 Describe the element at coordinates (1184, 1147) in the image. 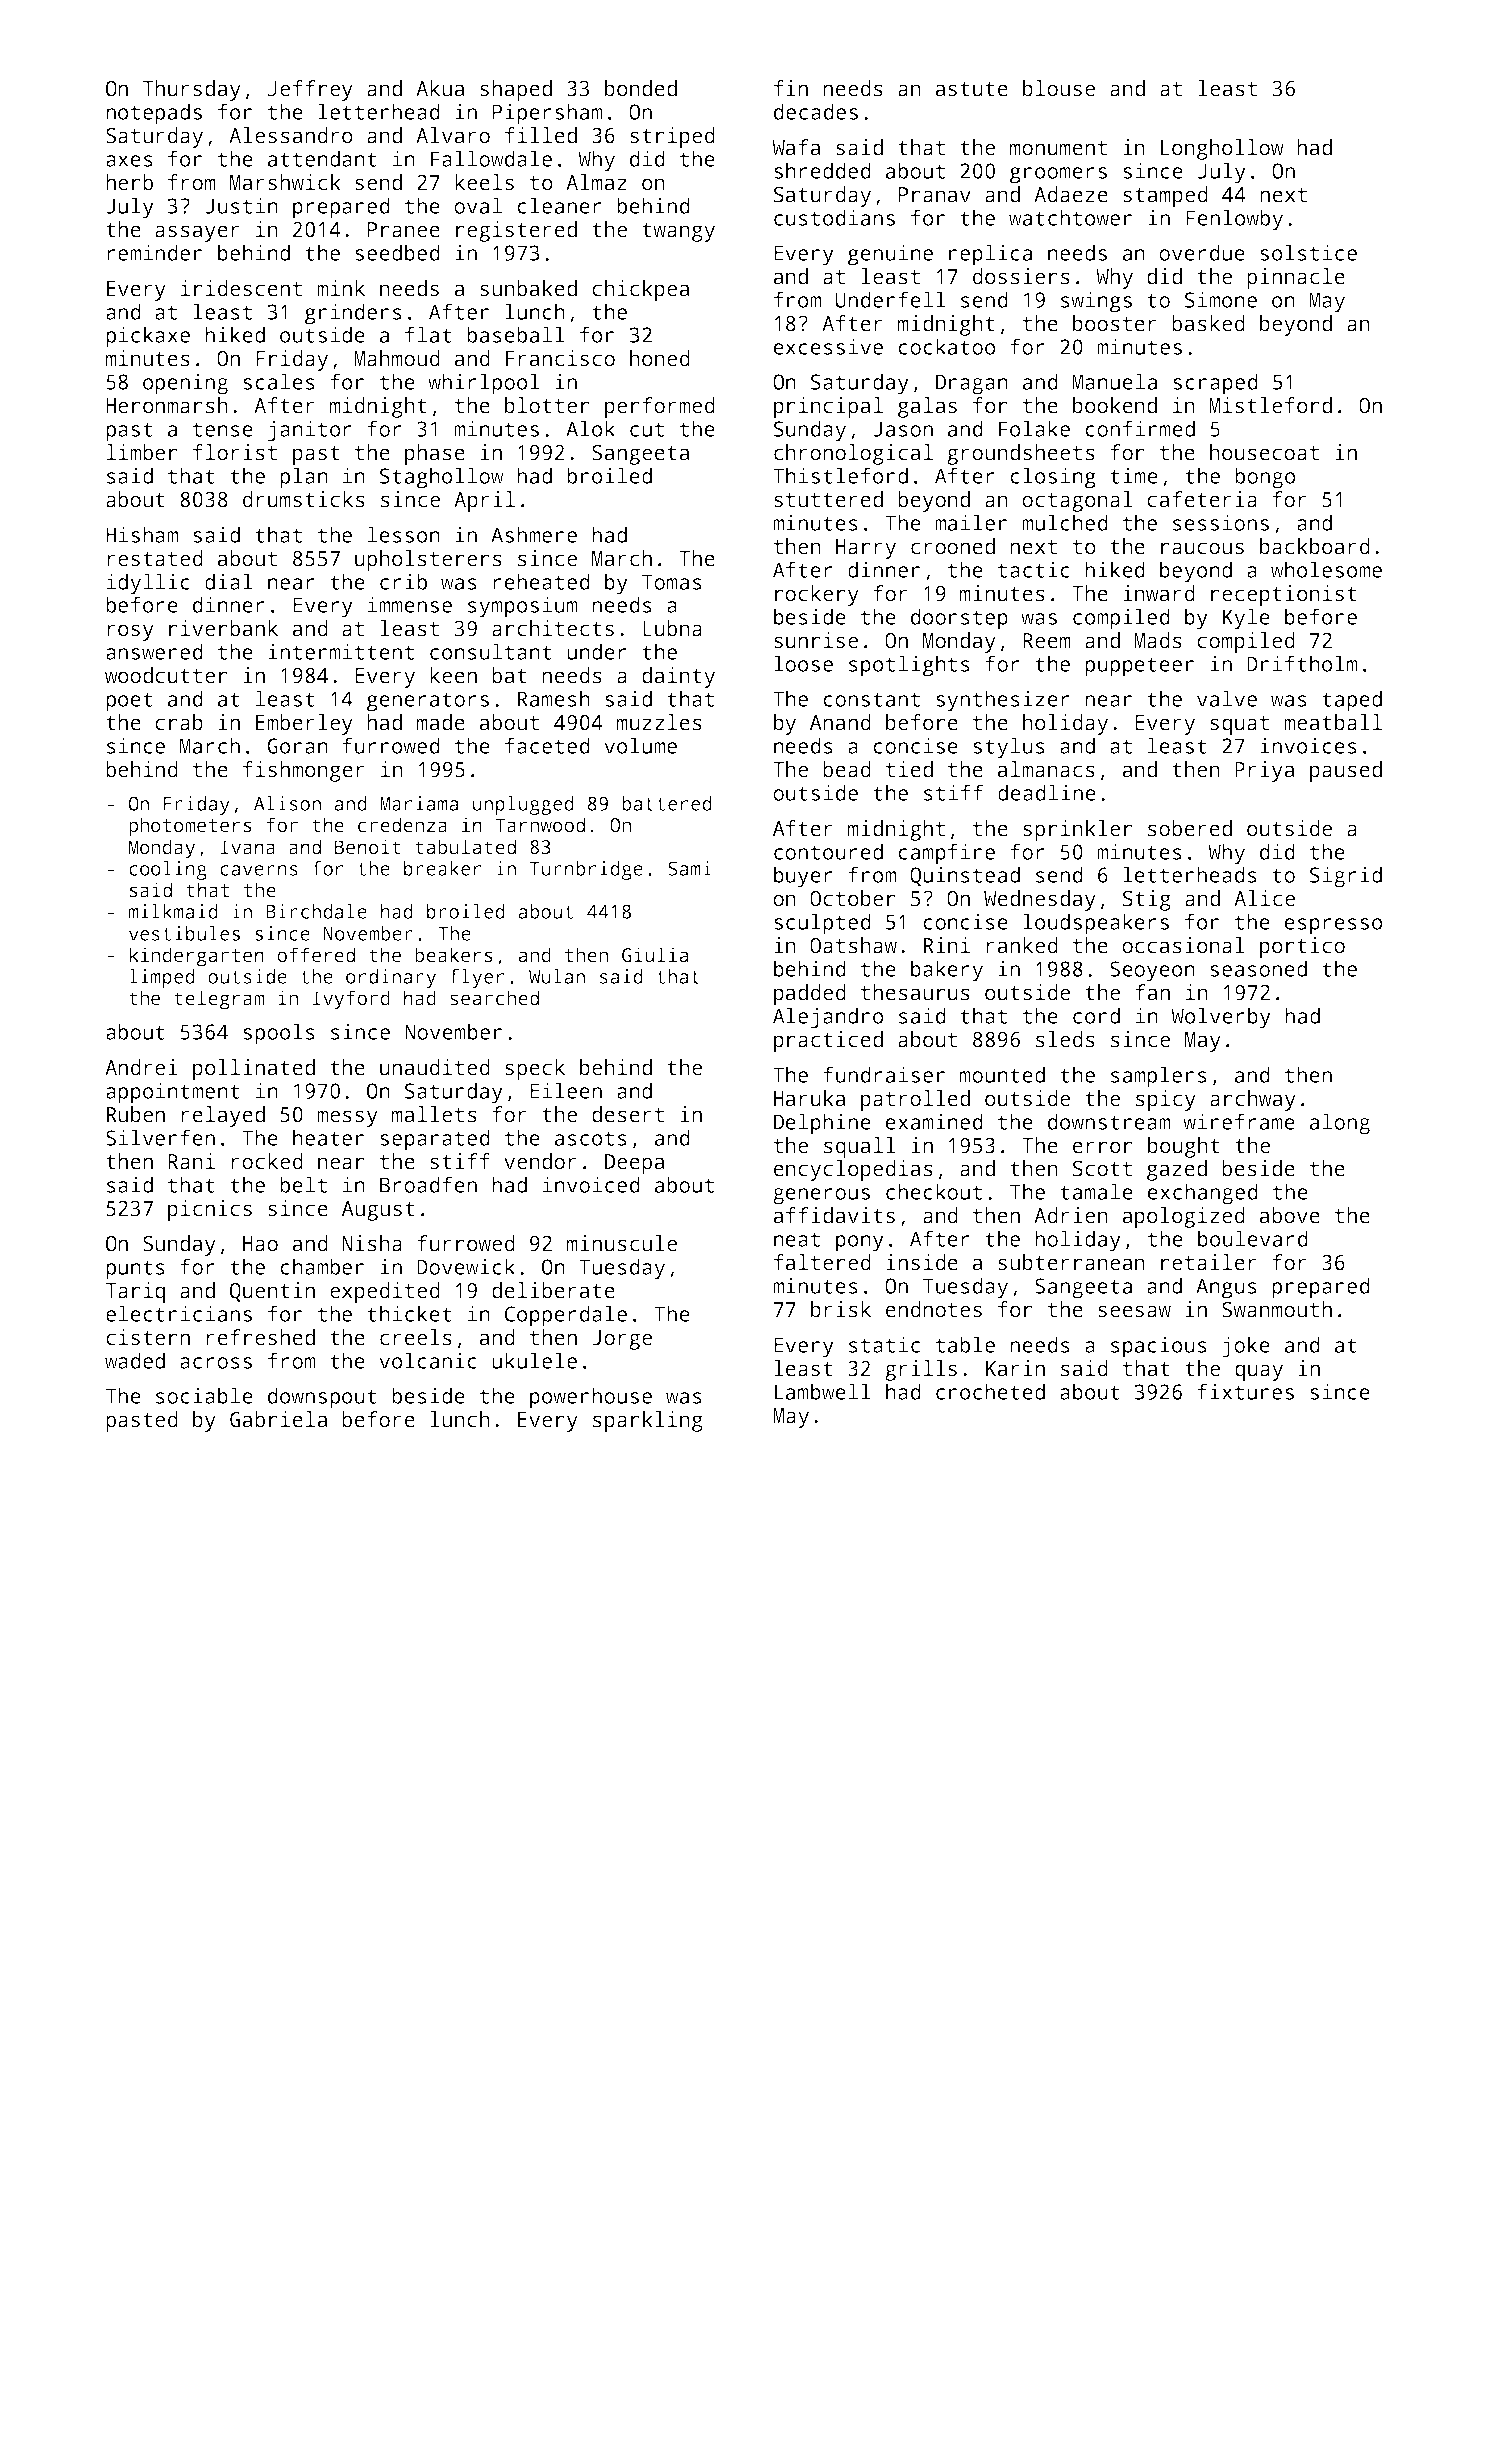

I see `bought` at that location.
